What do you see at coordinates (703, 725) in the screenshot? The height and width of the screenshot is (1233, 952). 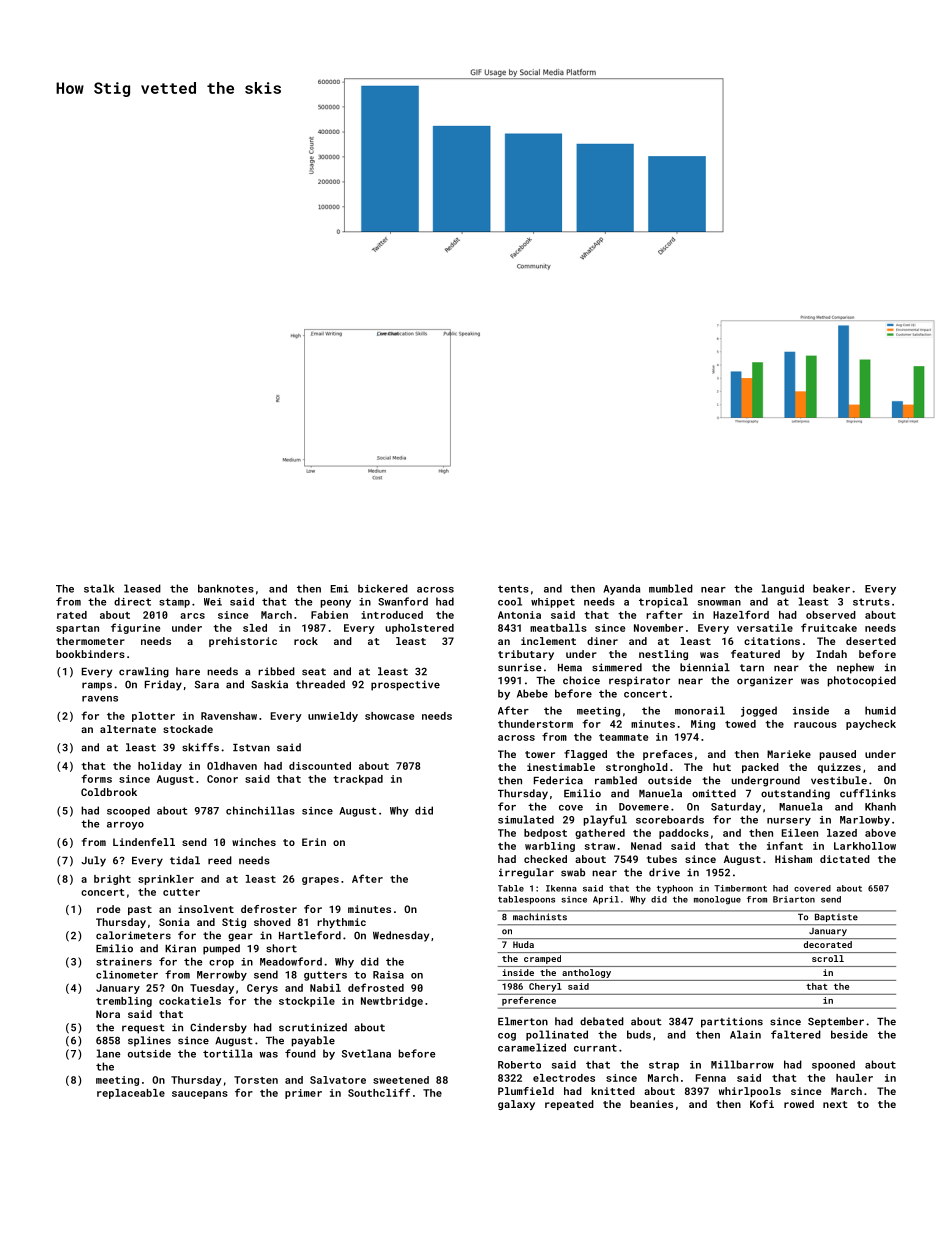 I see `Ming` at bounding box center [703, 725].
